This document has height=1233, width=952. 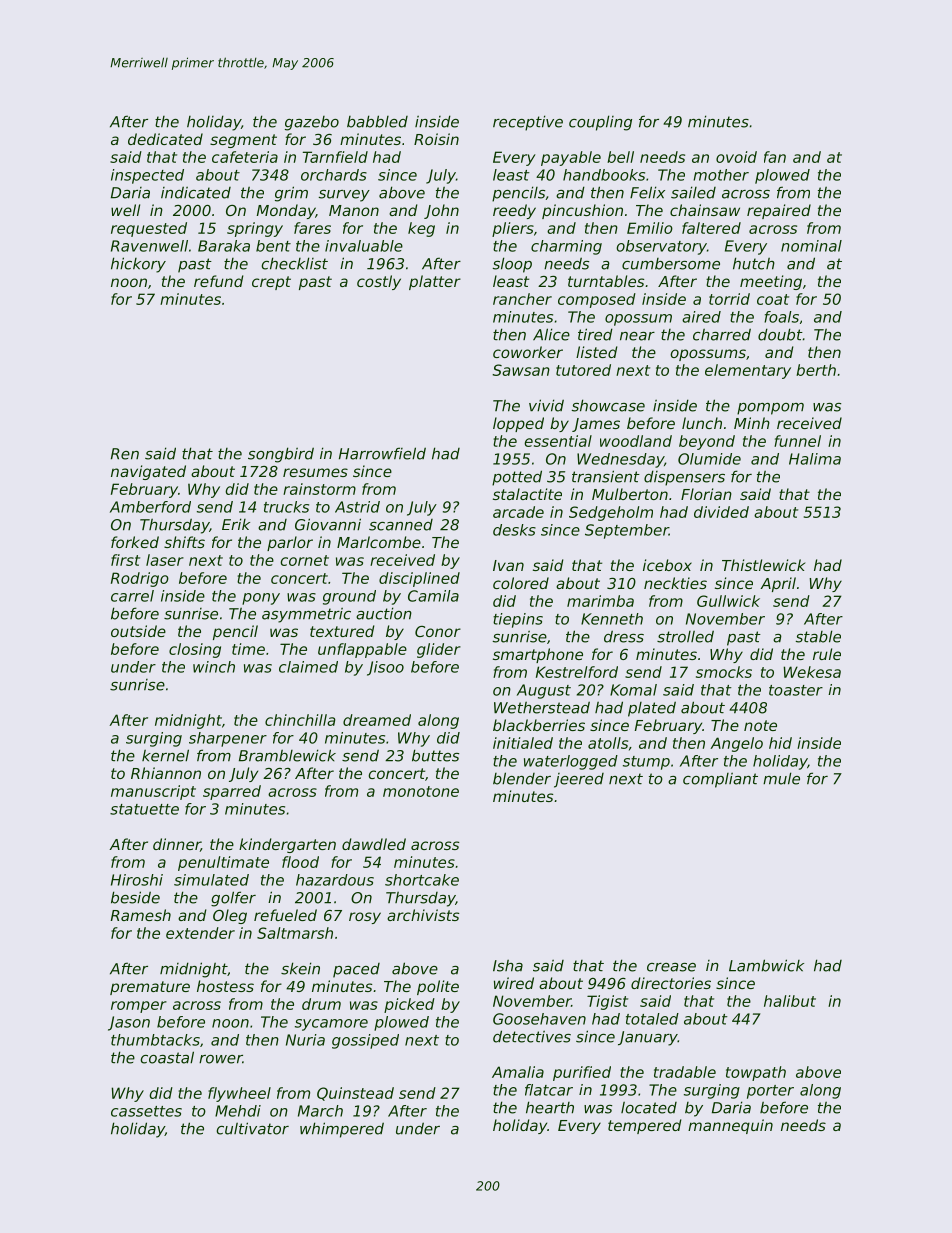 What do you see at coordinates (523, 743) in the document?
I see `initialed` at bounding box center [523, 743].
